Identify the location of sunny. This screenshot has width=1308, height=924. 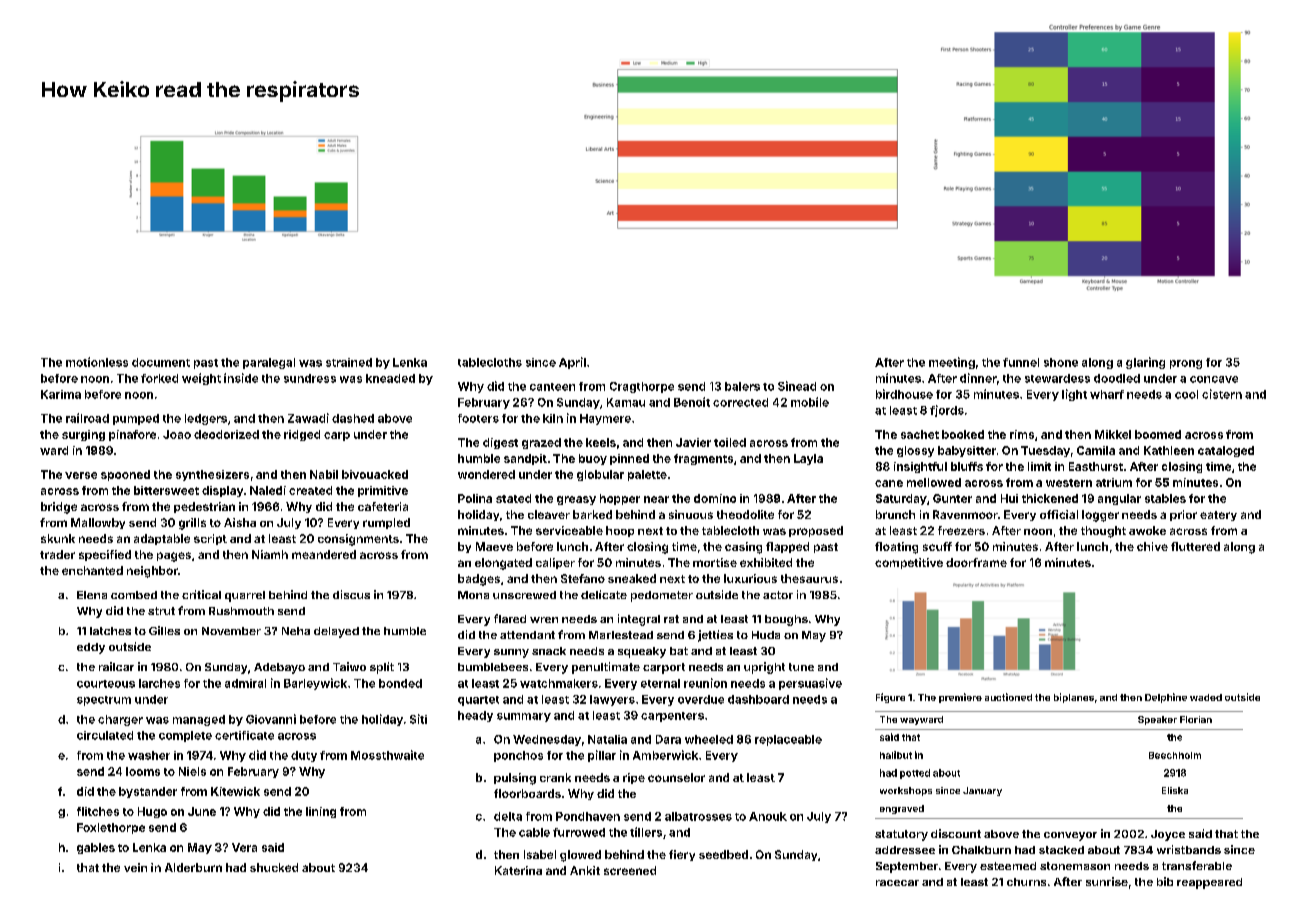
(511, 653).
